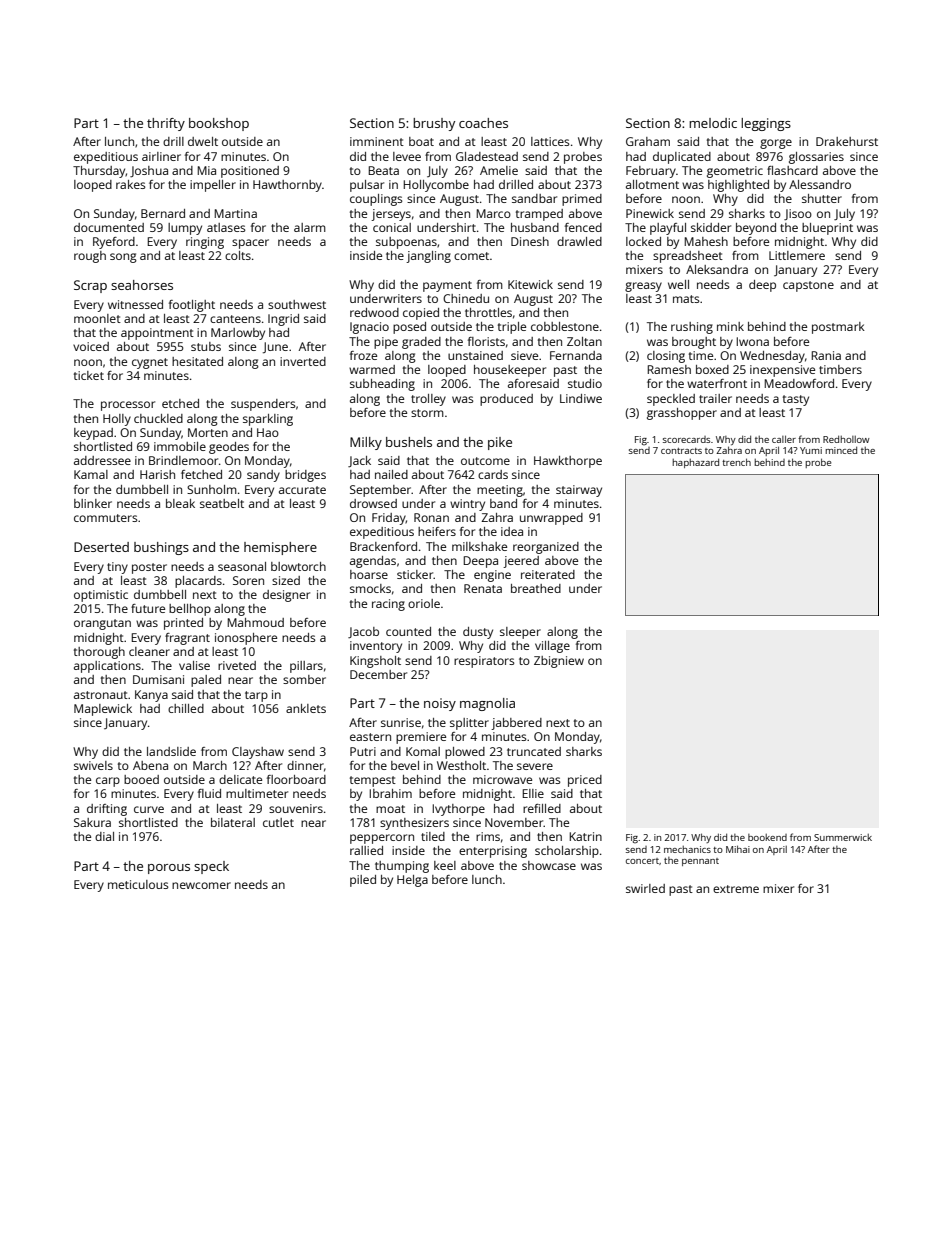  What do you see at coordinates (585, 781) in the screenshot?
I see `priced` at bounding box center [585, 781].
